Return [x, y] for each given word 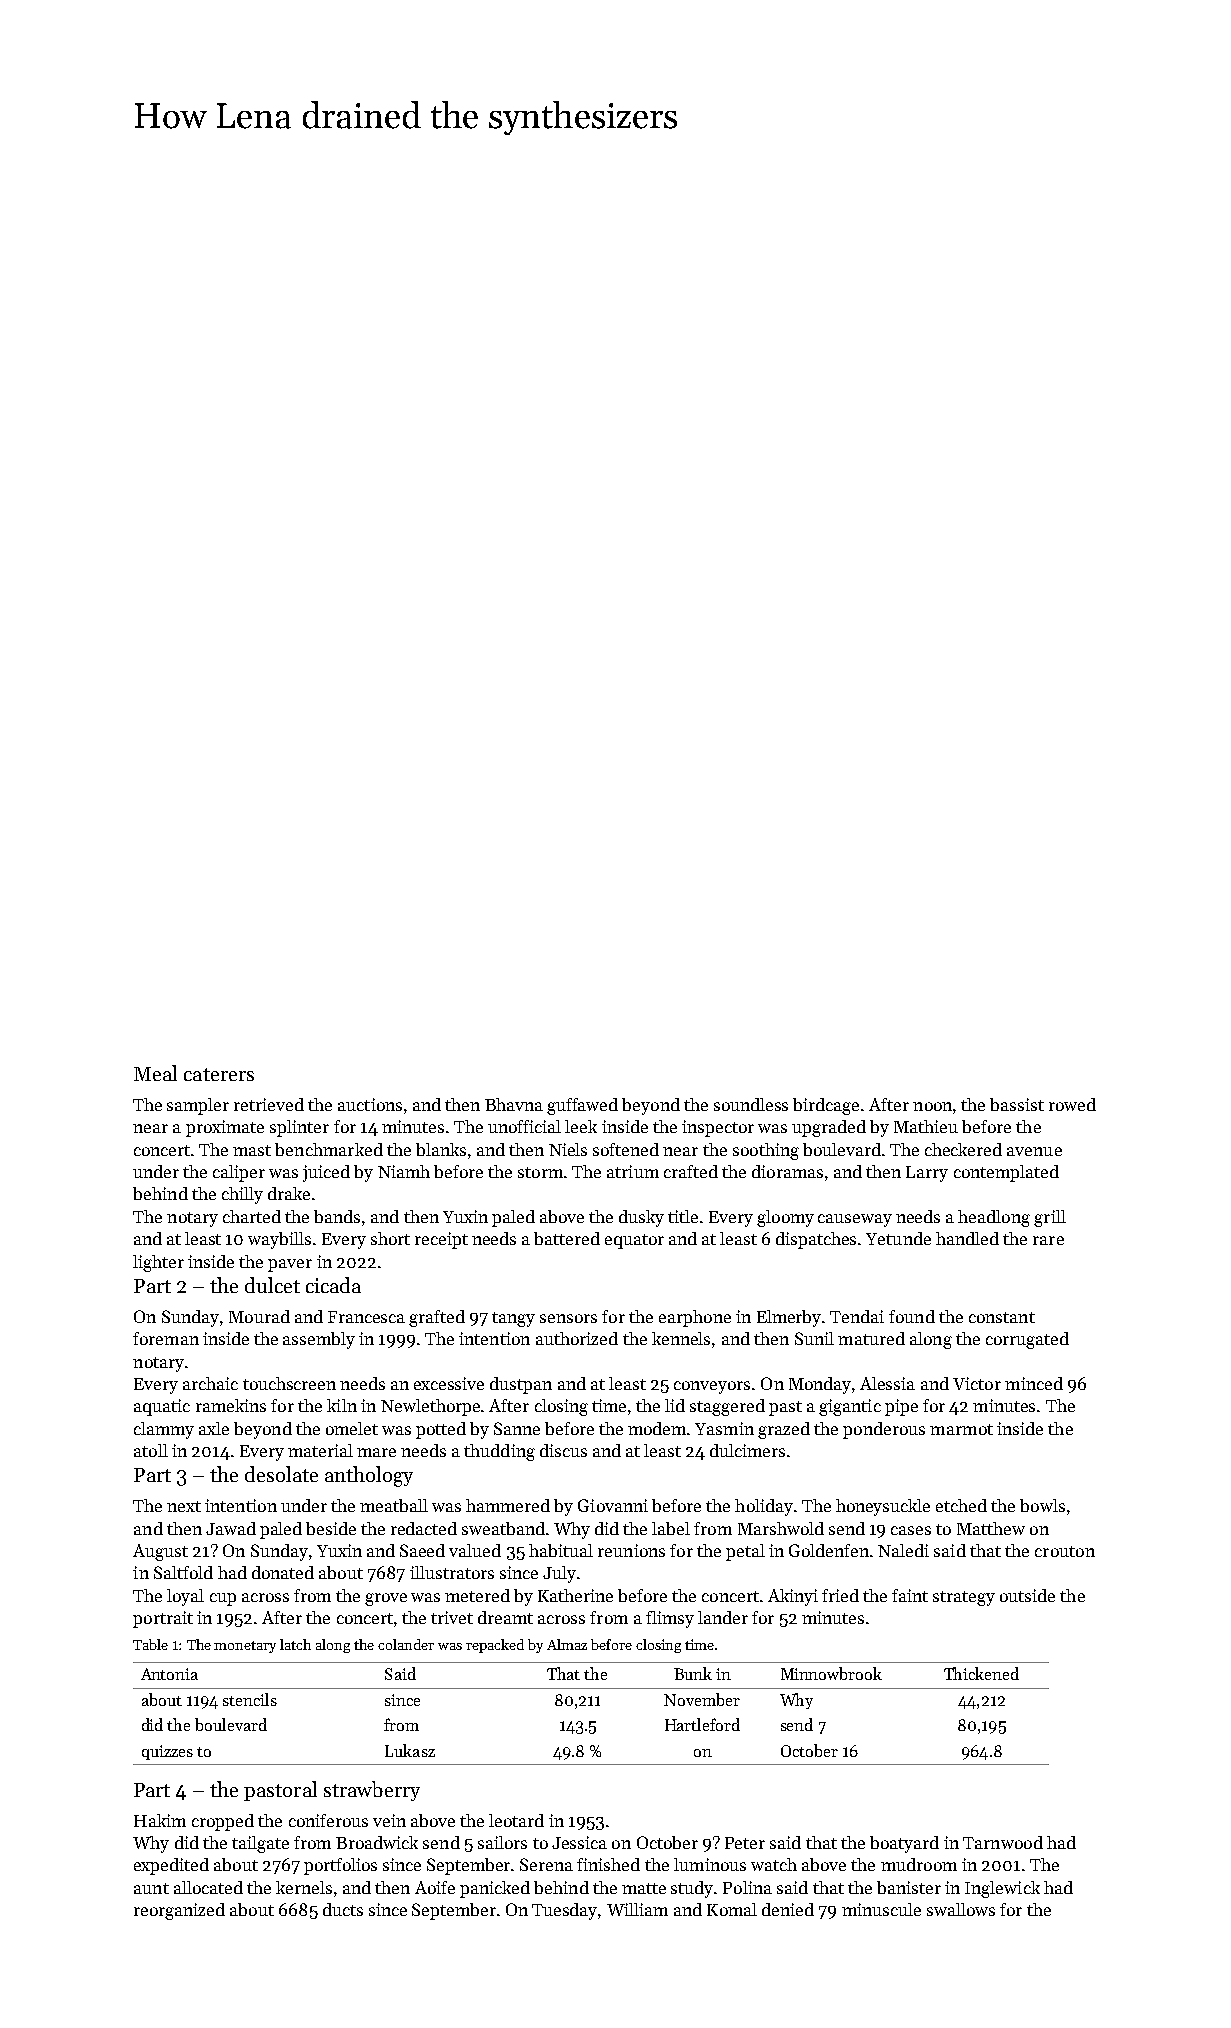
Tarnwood [1003, 1842]
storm [540, 1172]
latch [295, 1644]
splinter [299, 1128]
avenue [1034, 1151]
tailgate [260, 1844]
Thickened [981, 1673]
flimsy [670, 1619]
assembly [319, 1340]
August [160, 1552]
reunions [631, 1550]
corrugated [1027, 1340]
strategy [964, 1598]
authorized [577, 1338]
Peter [745, 1843]
